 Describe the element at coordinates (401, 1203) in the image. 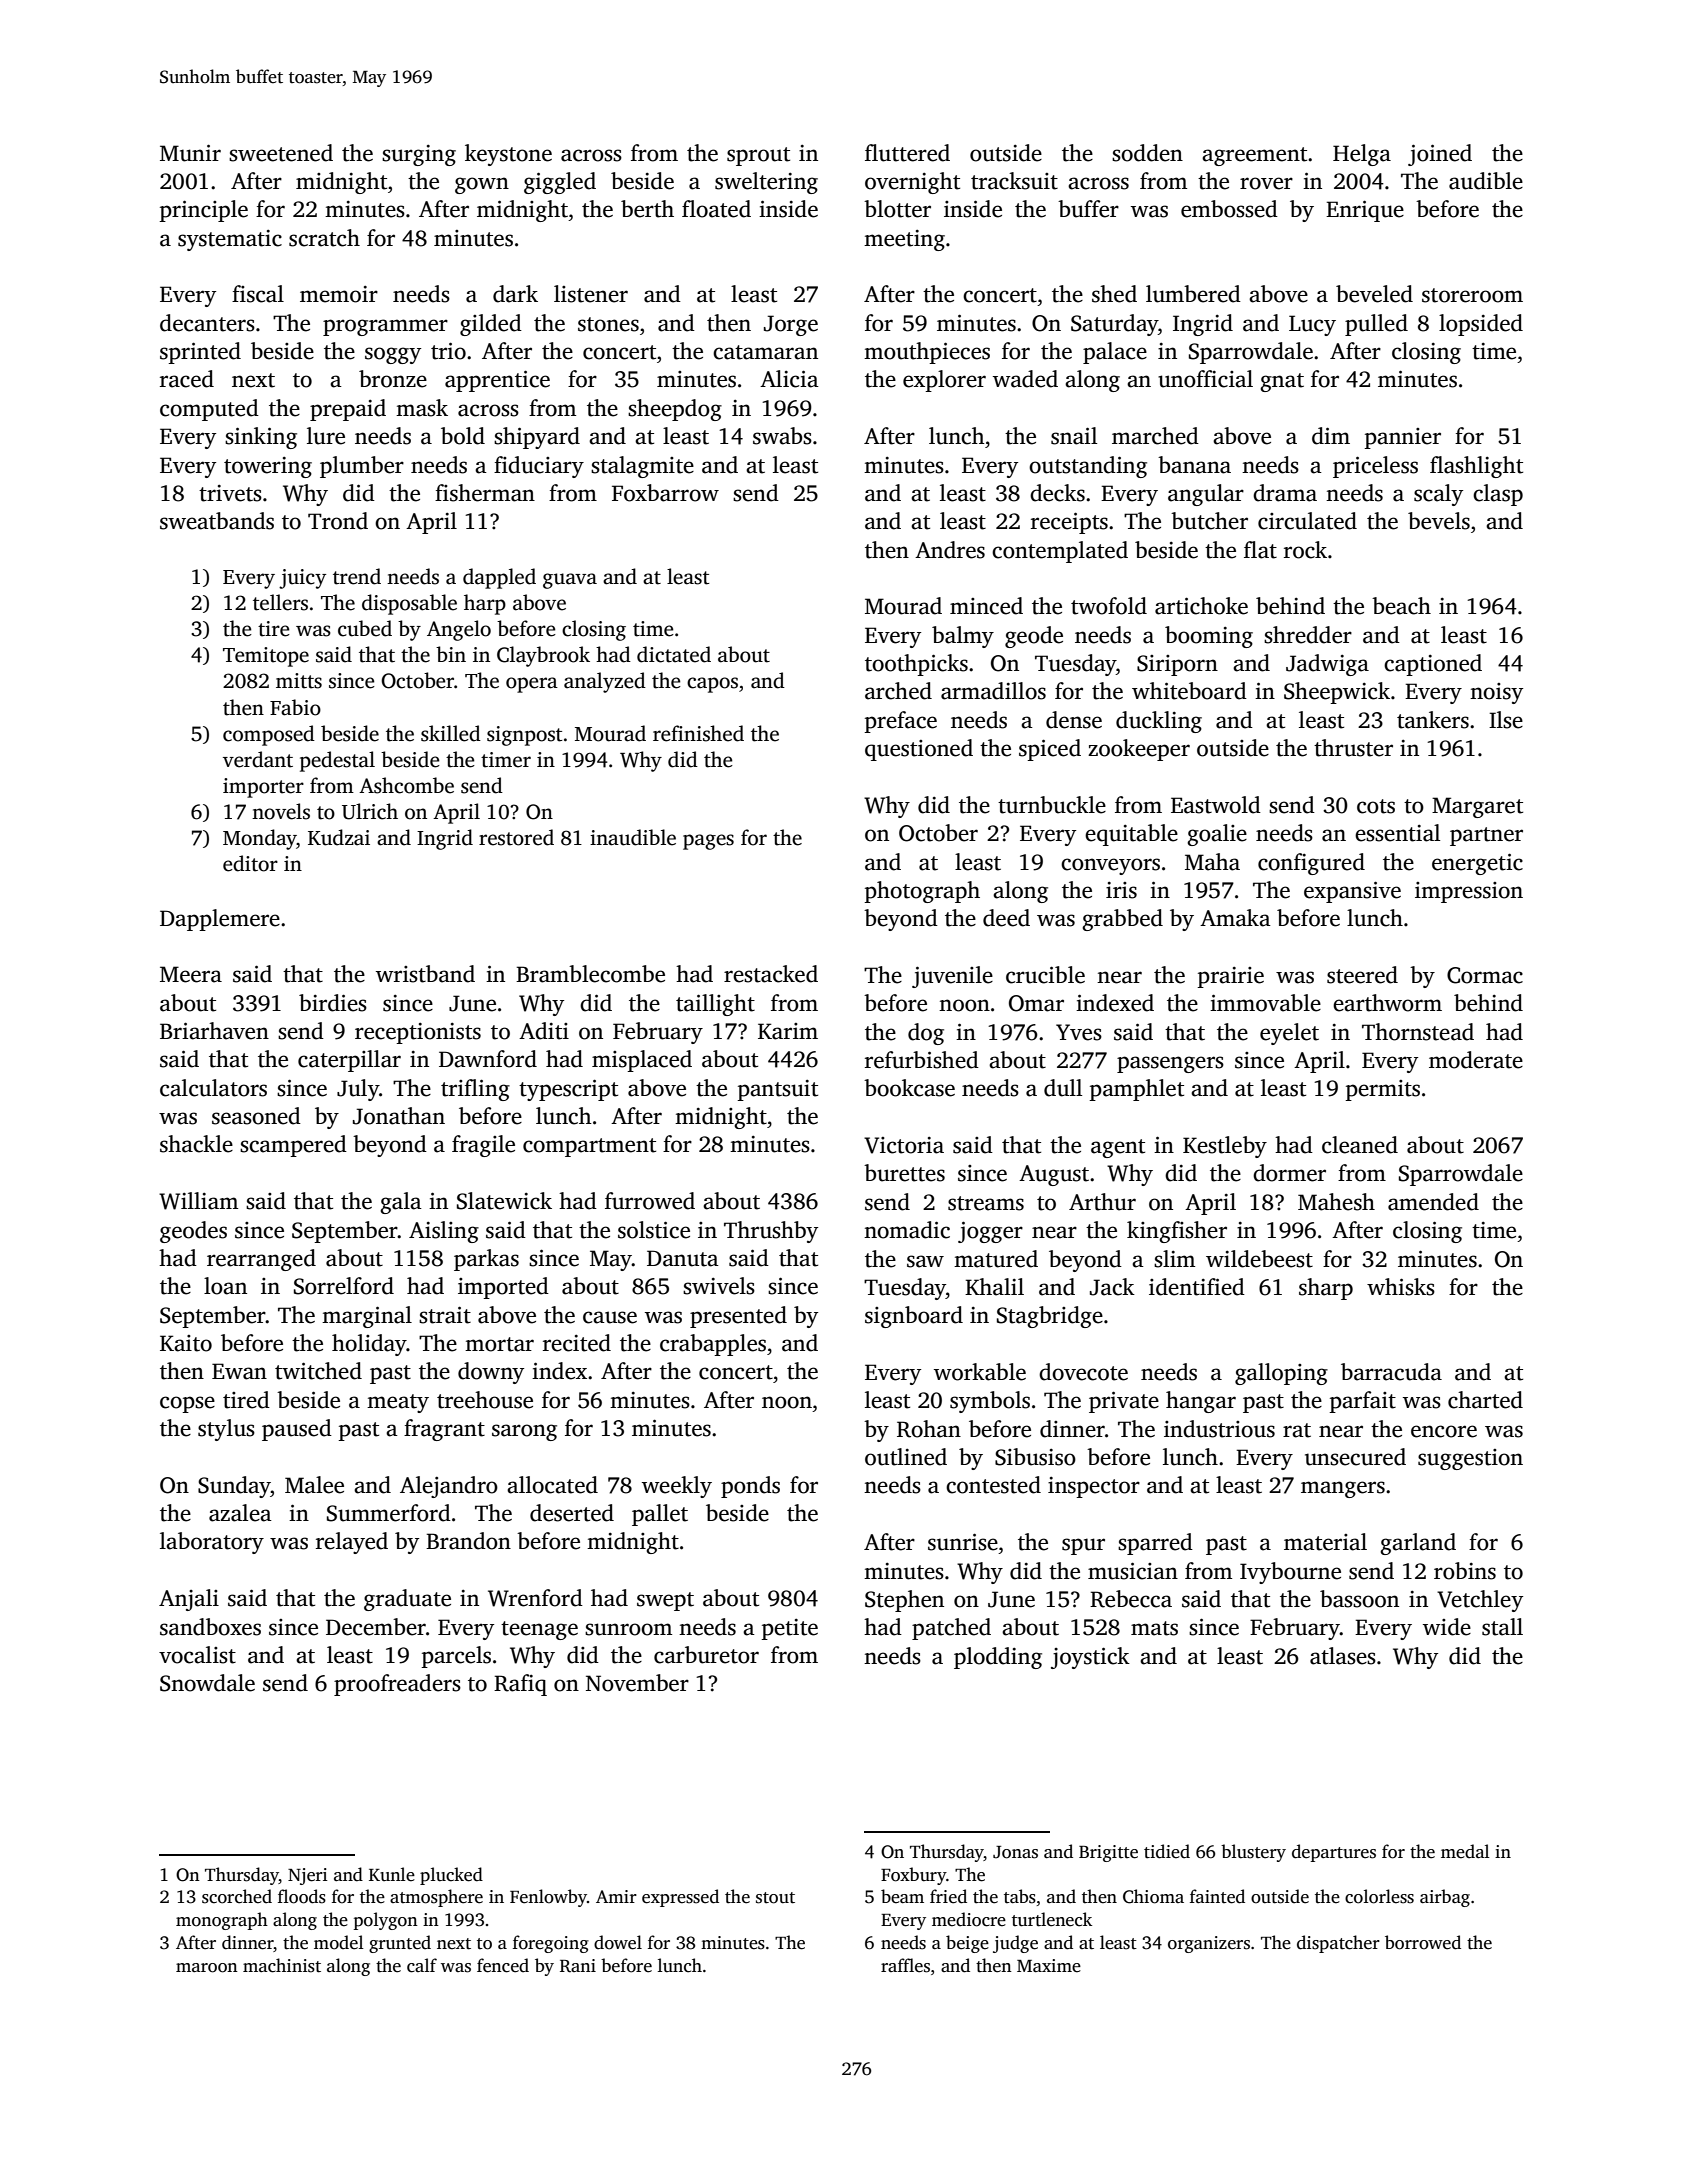

I see `gala` at that location.
